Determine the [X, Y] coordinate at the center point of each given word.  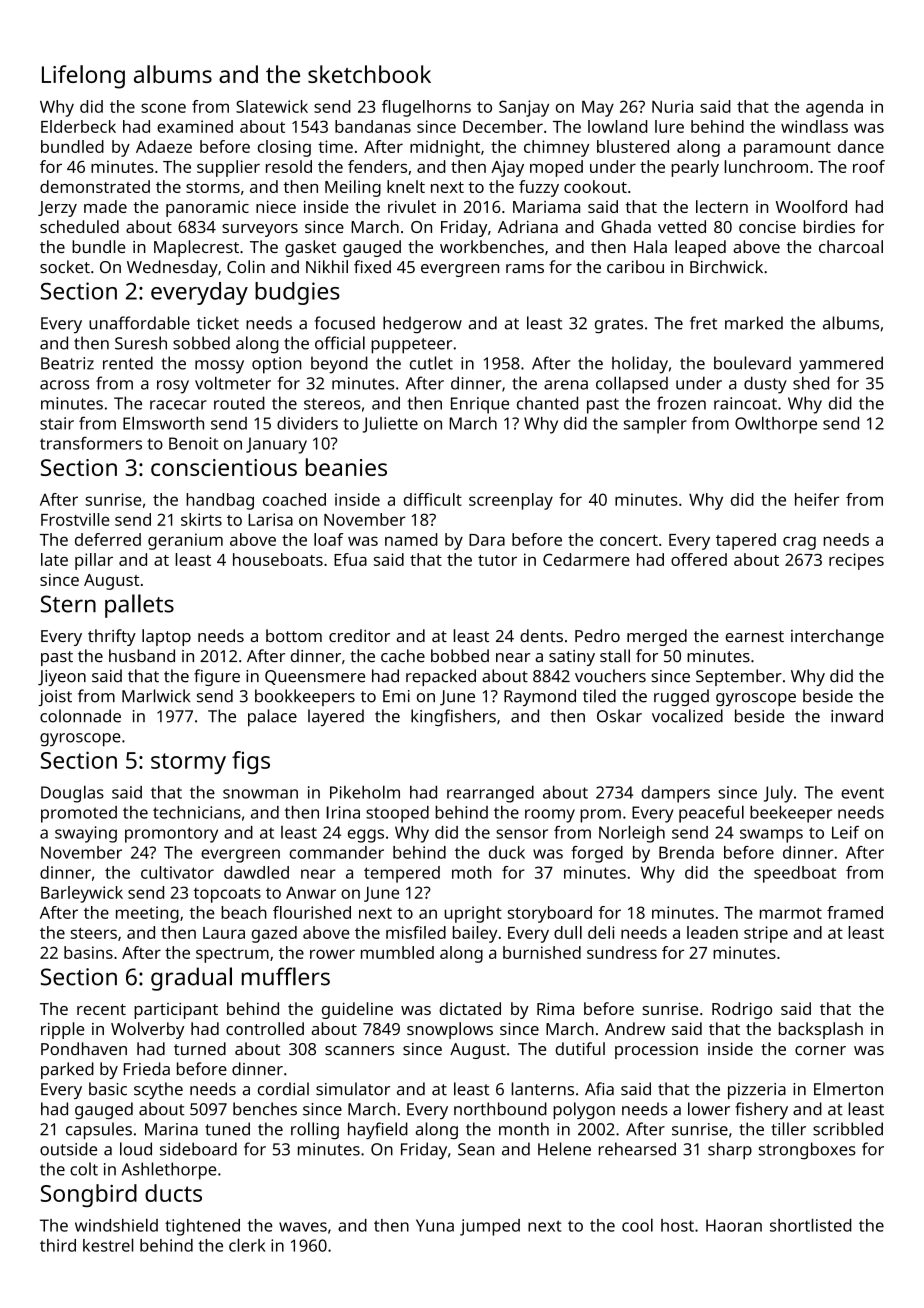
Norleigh [632, 834]
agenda [834, 108]
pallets [139, 606]
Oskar [619, 716]
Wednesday [172, 268]
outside [68, 1149]
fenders [377, 166]
